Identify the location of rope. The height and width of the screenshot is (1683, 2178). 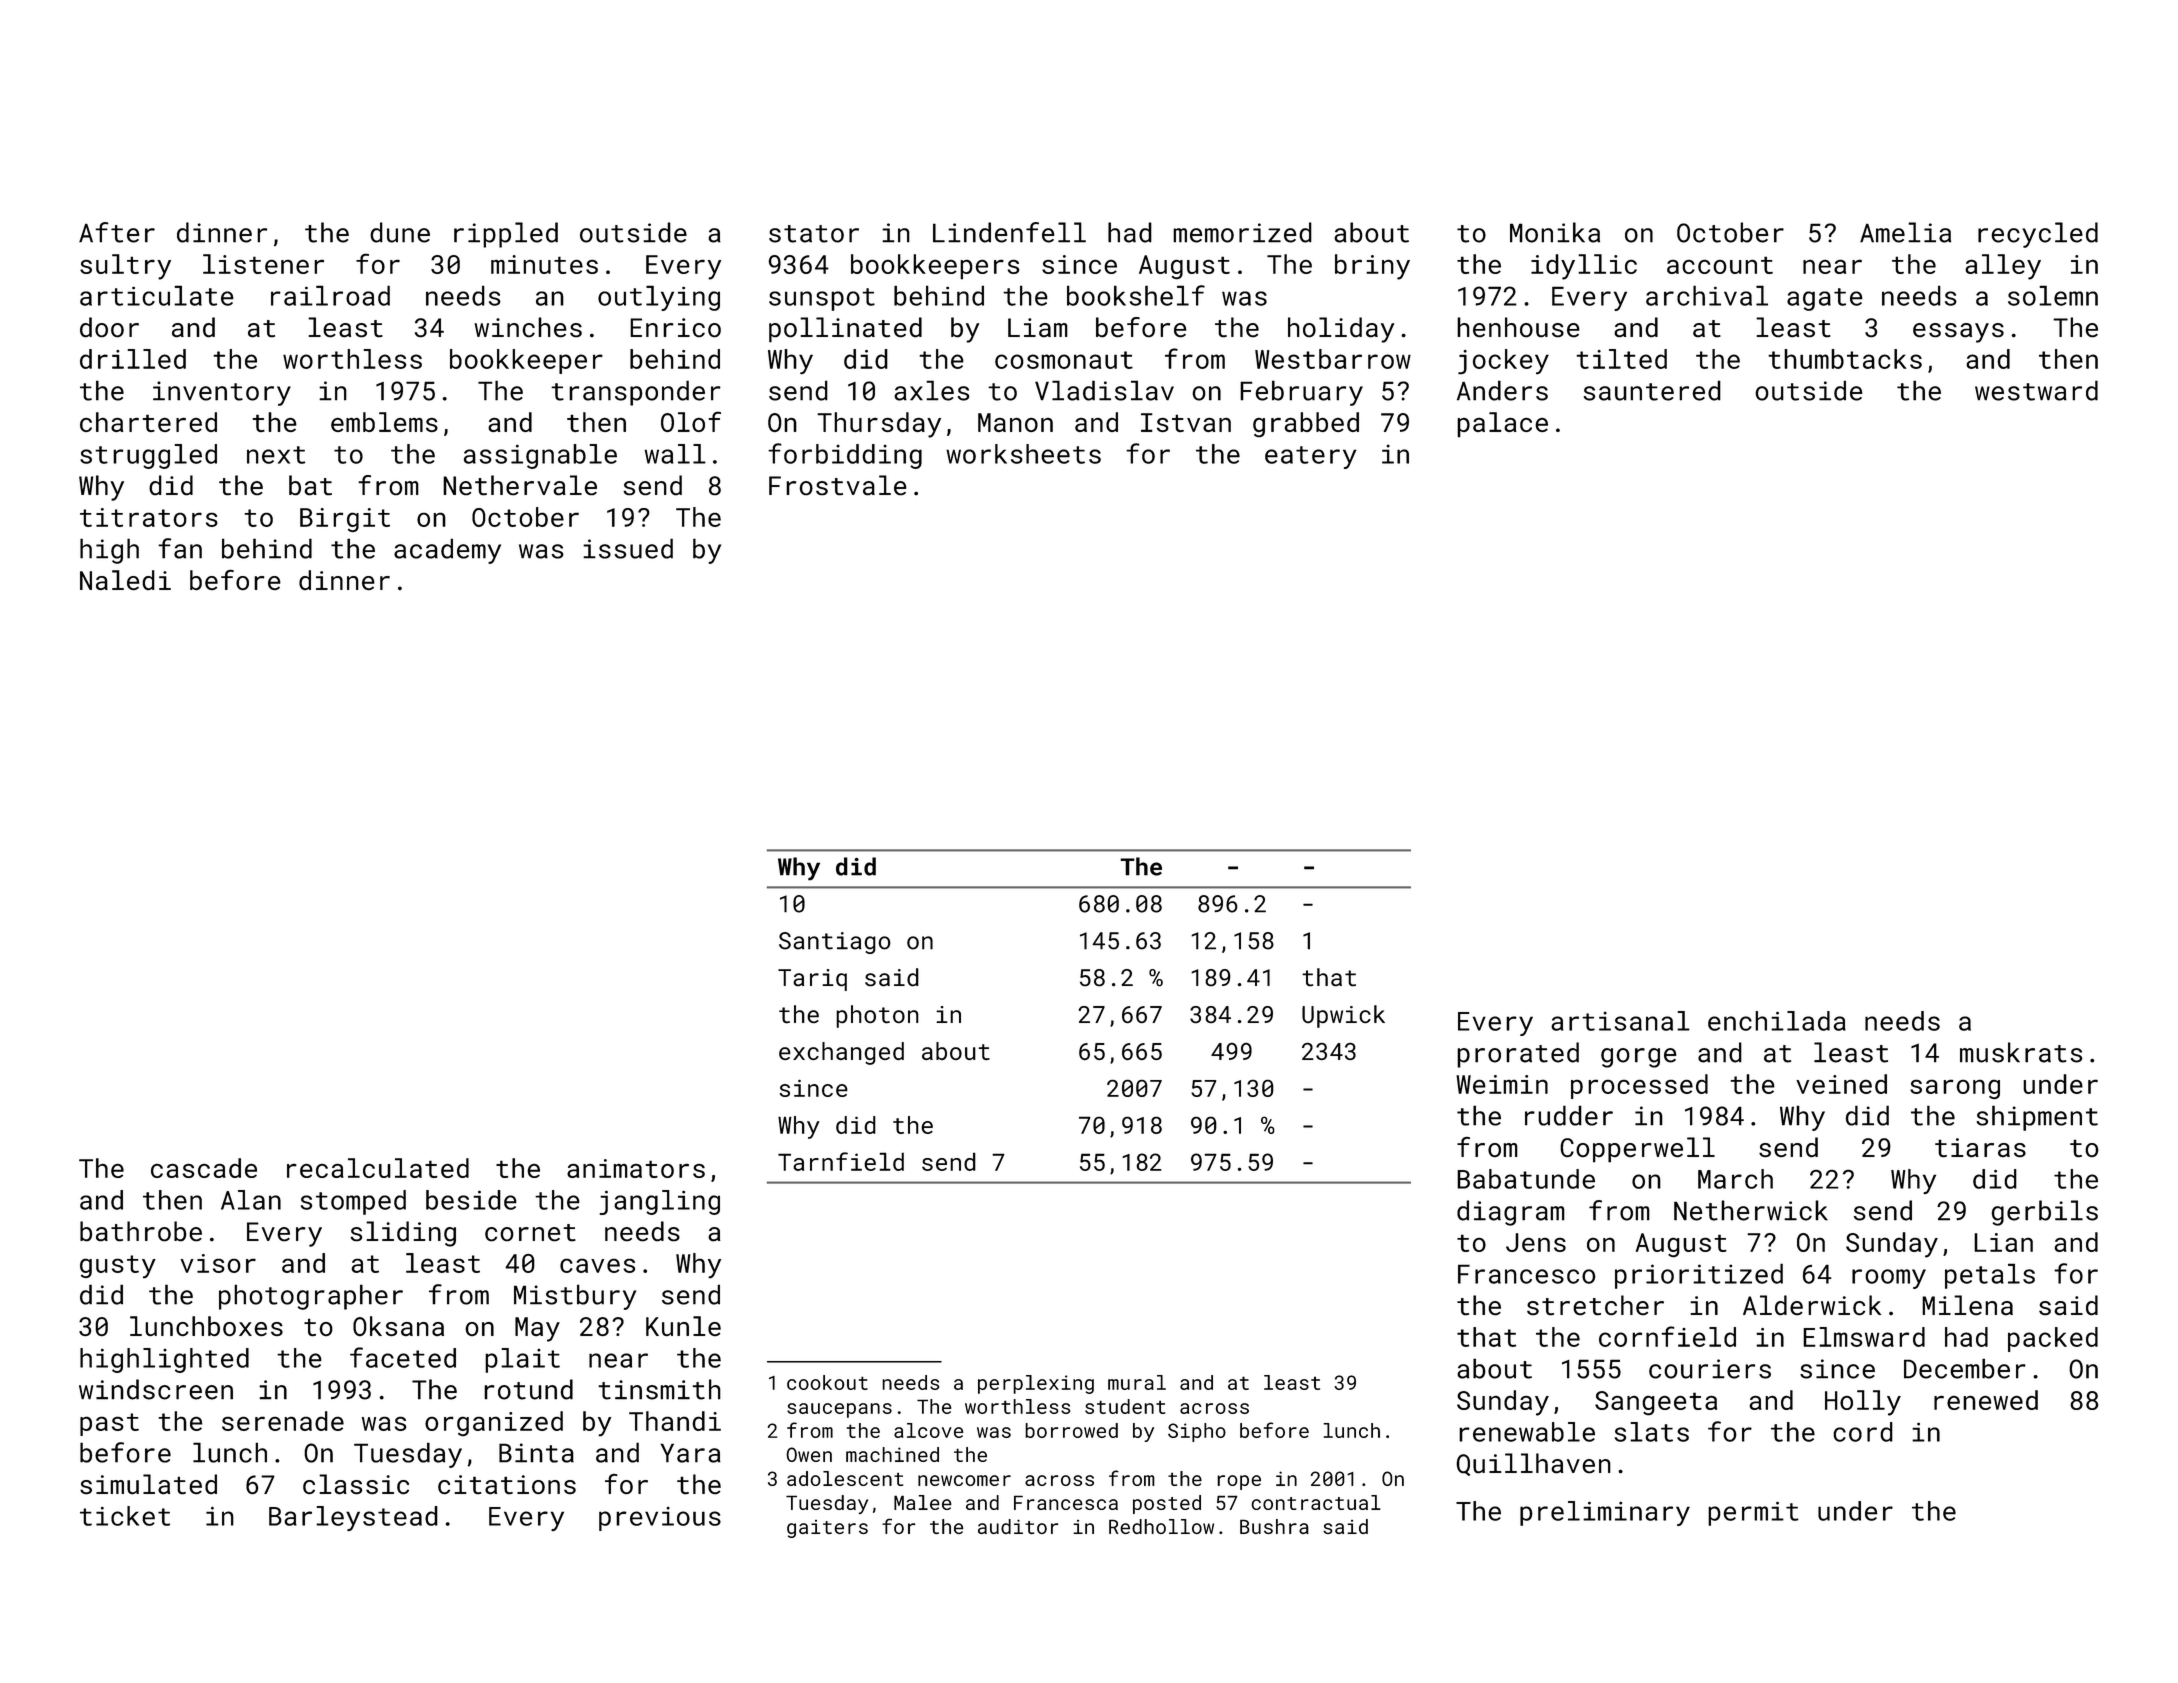
(1239, 1482).
